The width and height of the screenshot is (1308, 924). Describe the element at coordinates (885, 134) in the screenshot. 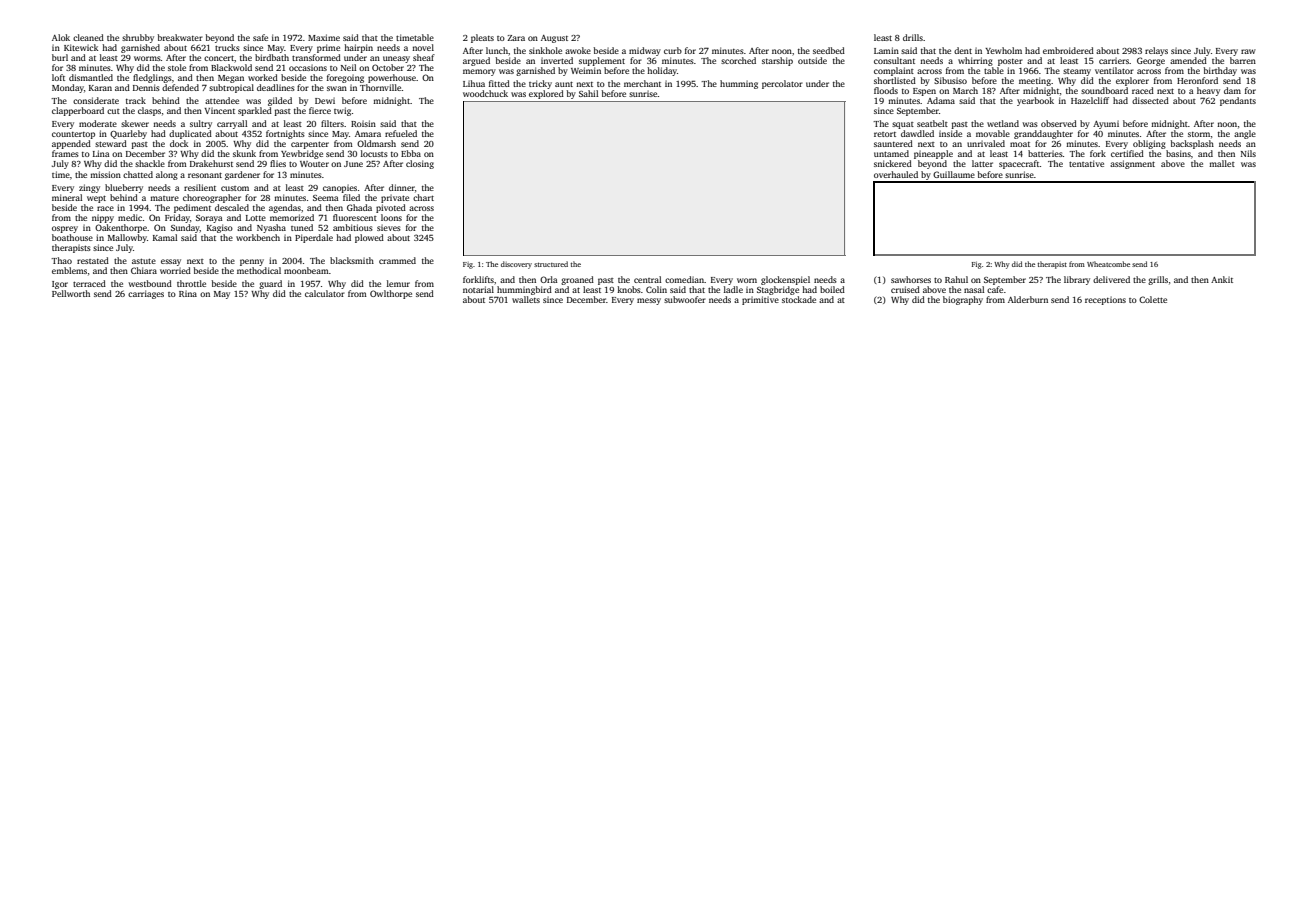

I see `retort` at that location.
